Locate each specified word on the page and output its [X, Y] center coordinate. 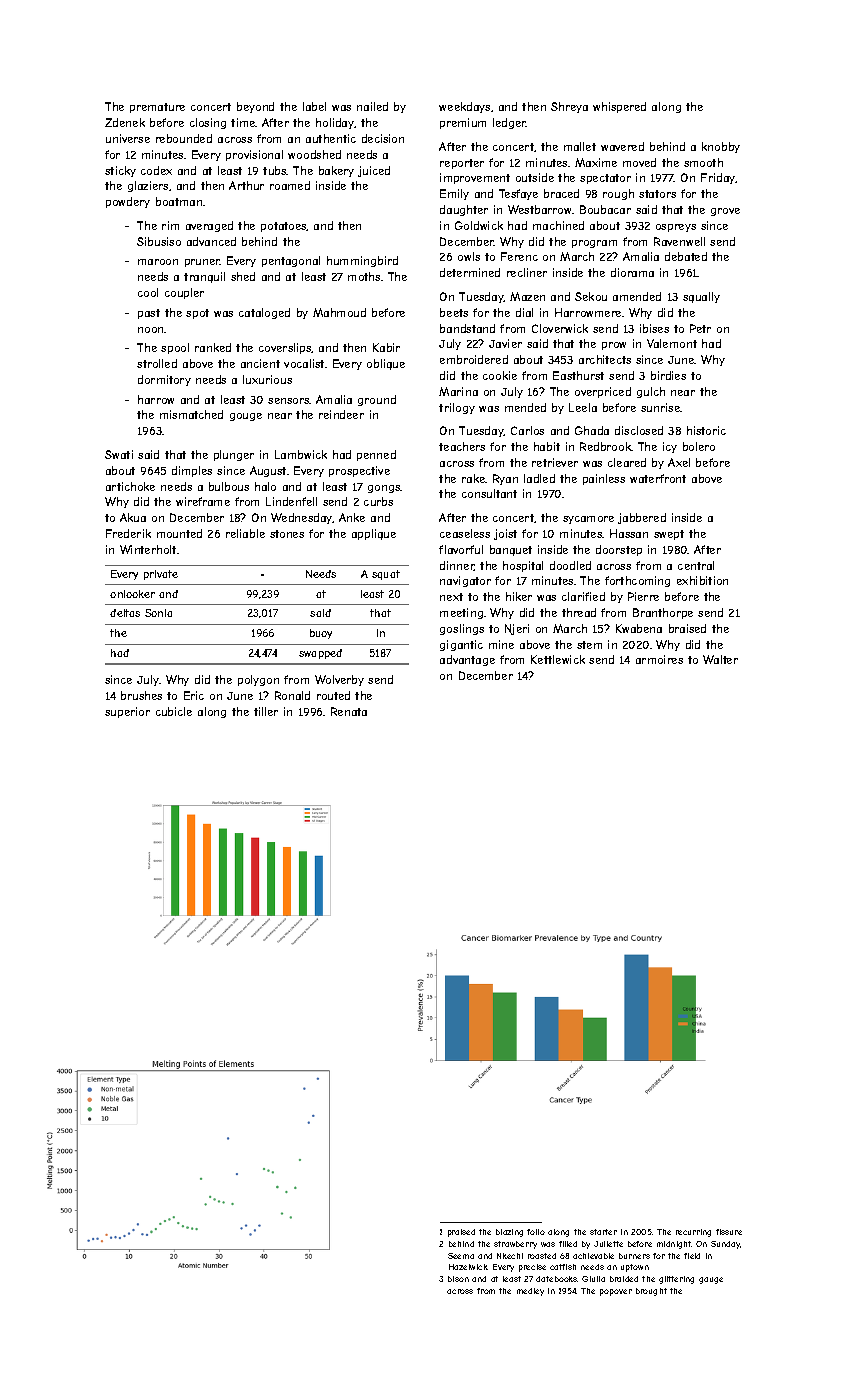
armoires [659, 659]
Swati [119, 454]
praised [461, 1233]
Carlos [527, 430]
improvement [475, 178]
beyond [255, 107]
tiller [266, 711]
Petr [700, 328]
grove [725, 212]
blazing [509, 1233]
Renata [349, 711]
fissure [729, 1232]
